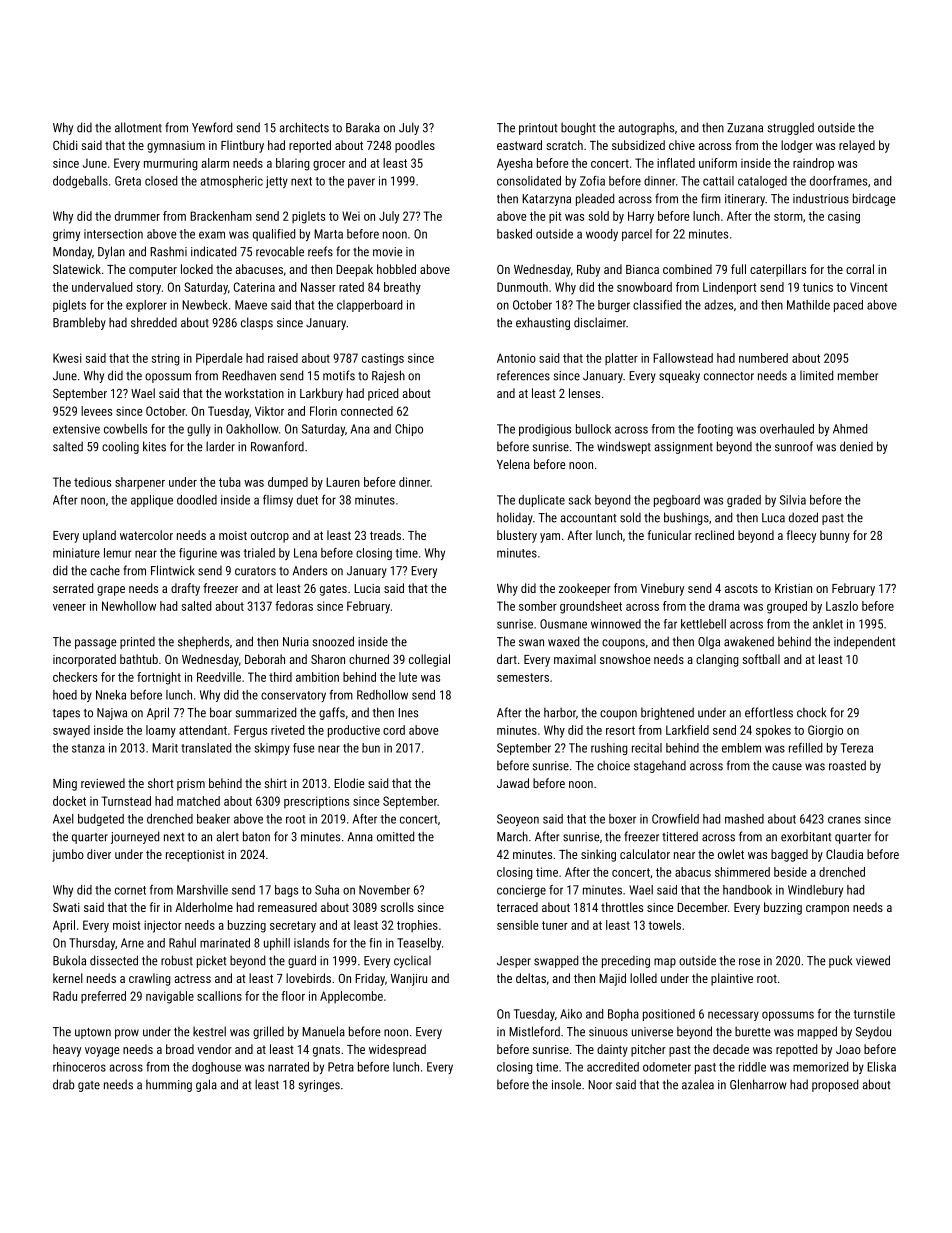 This document has width=952, height=1233. Describe the element at coordinates (67, 358) in the document. I see `Kwesi` at that location.
